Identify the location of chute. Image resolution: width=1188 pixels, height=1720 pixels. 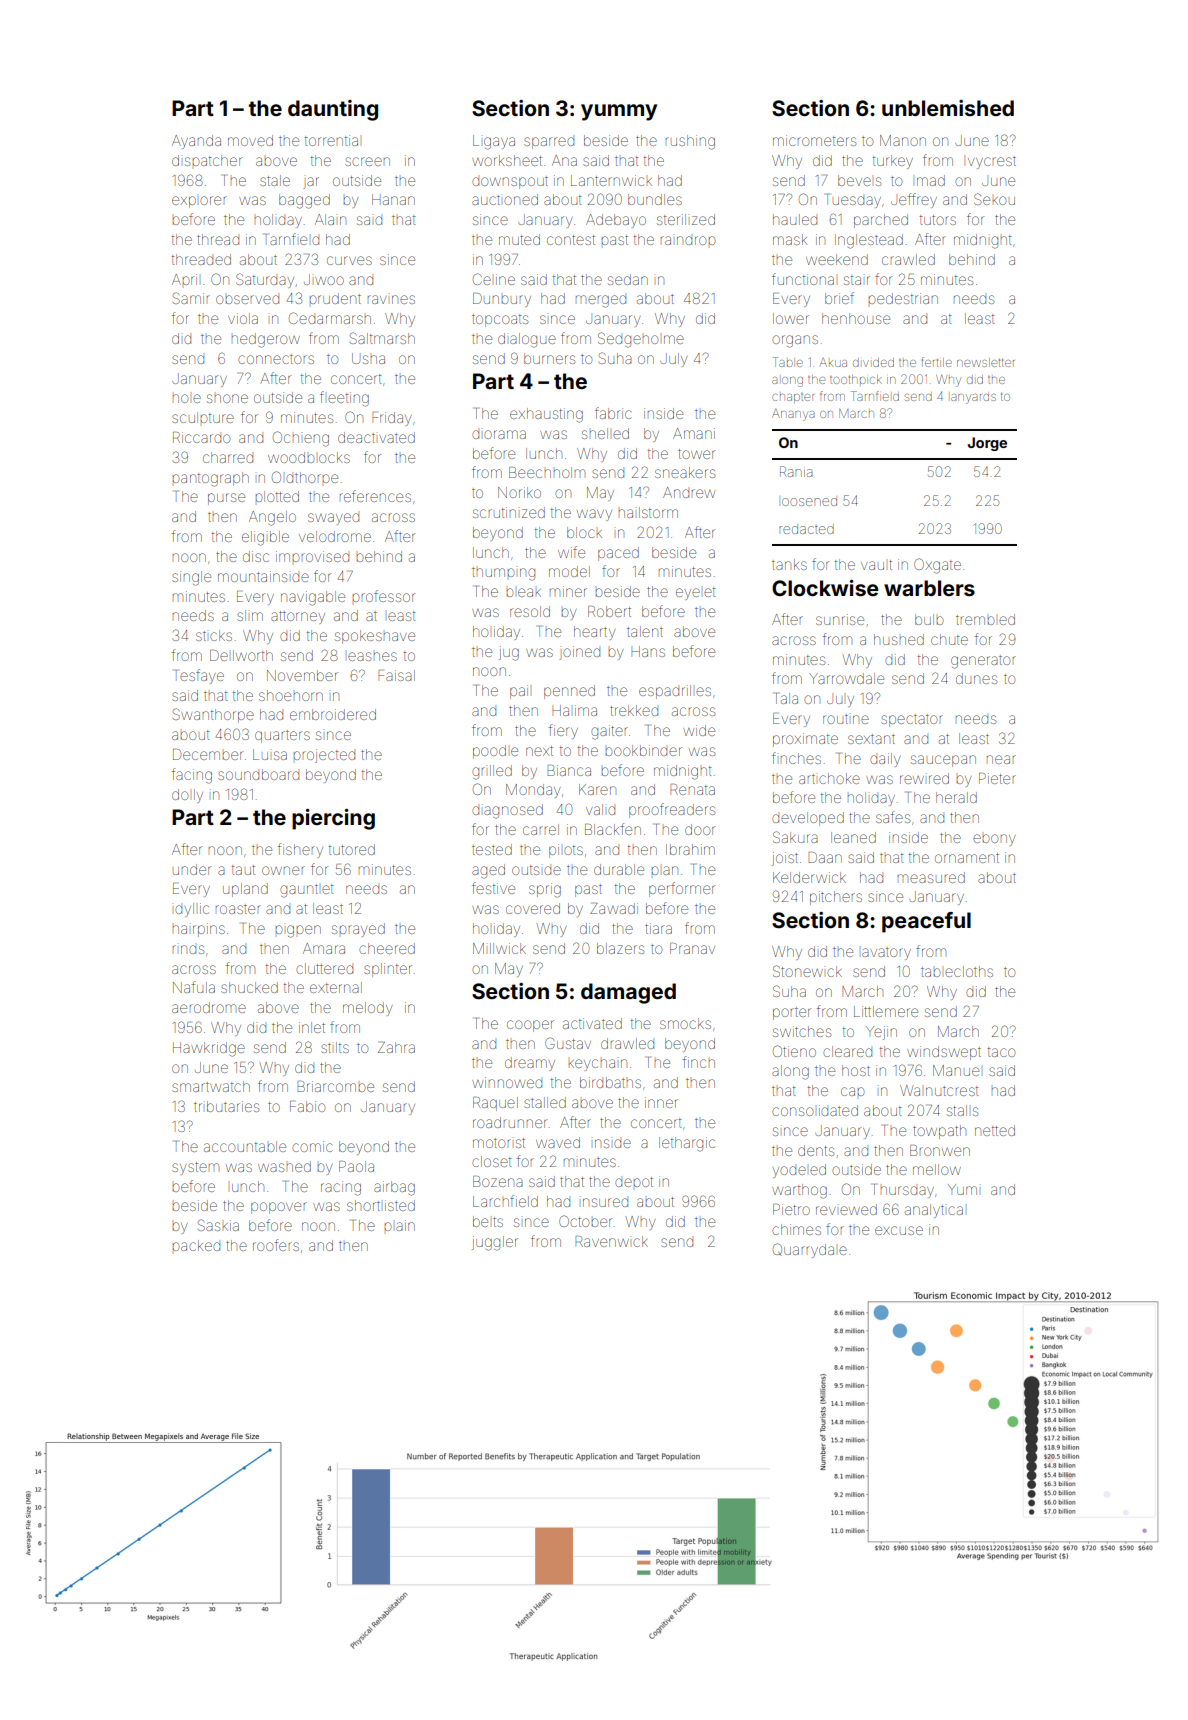
(949, 639).
